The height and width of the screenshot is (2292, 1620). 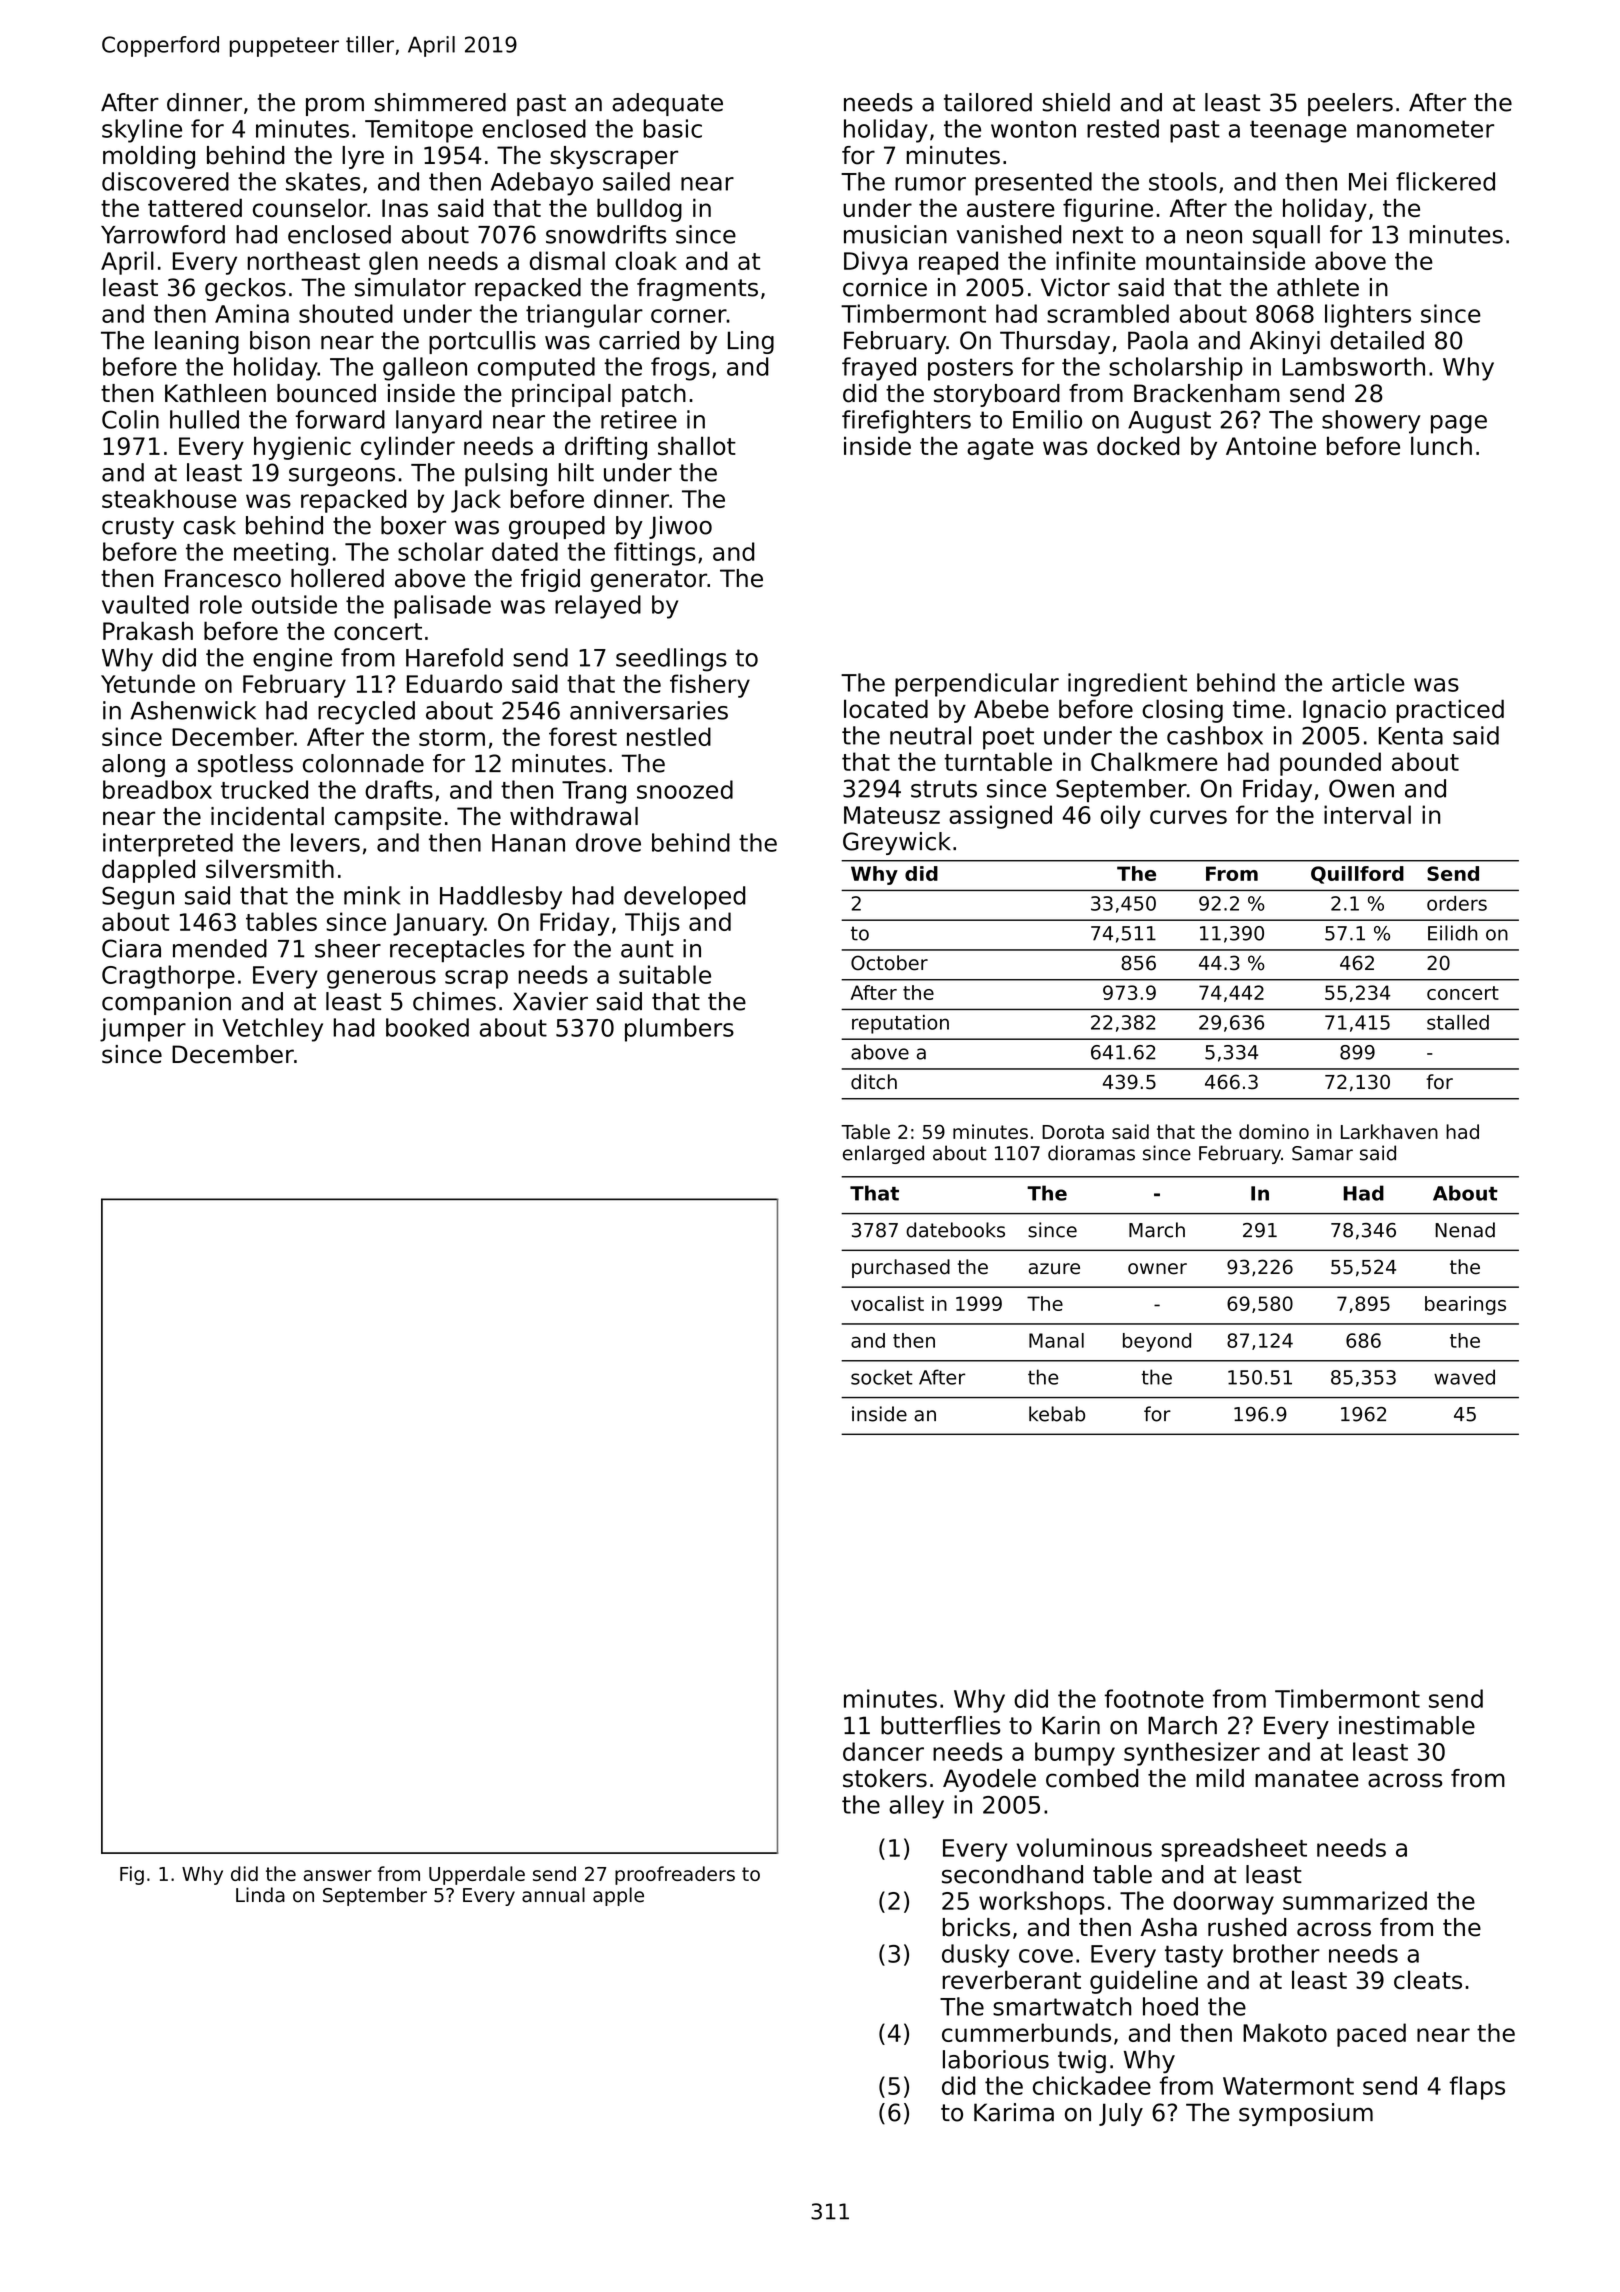 I want to click on frogs, so click(x=680, y=369).
